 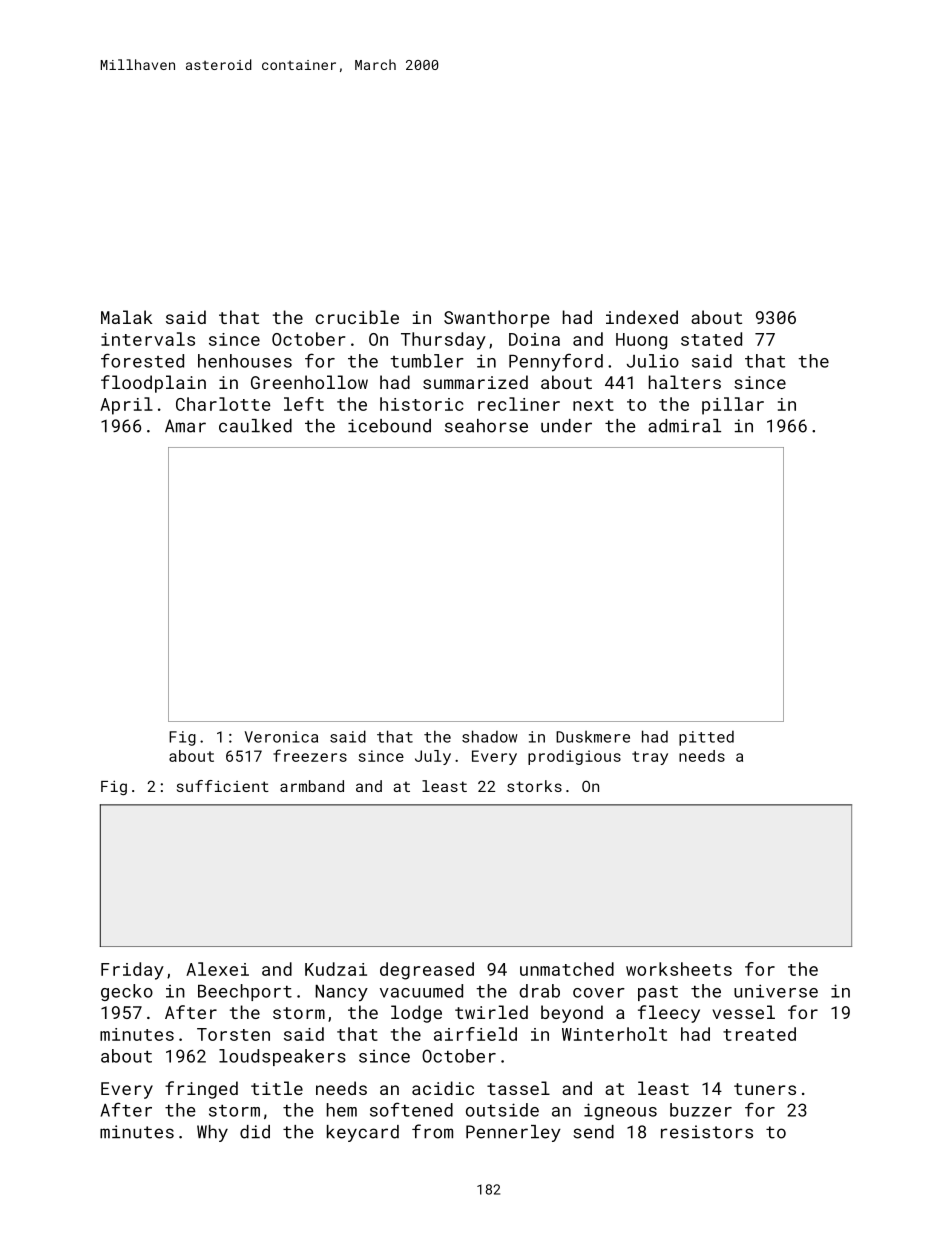 I want to click on freezers, so click(x=310, y=755).
